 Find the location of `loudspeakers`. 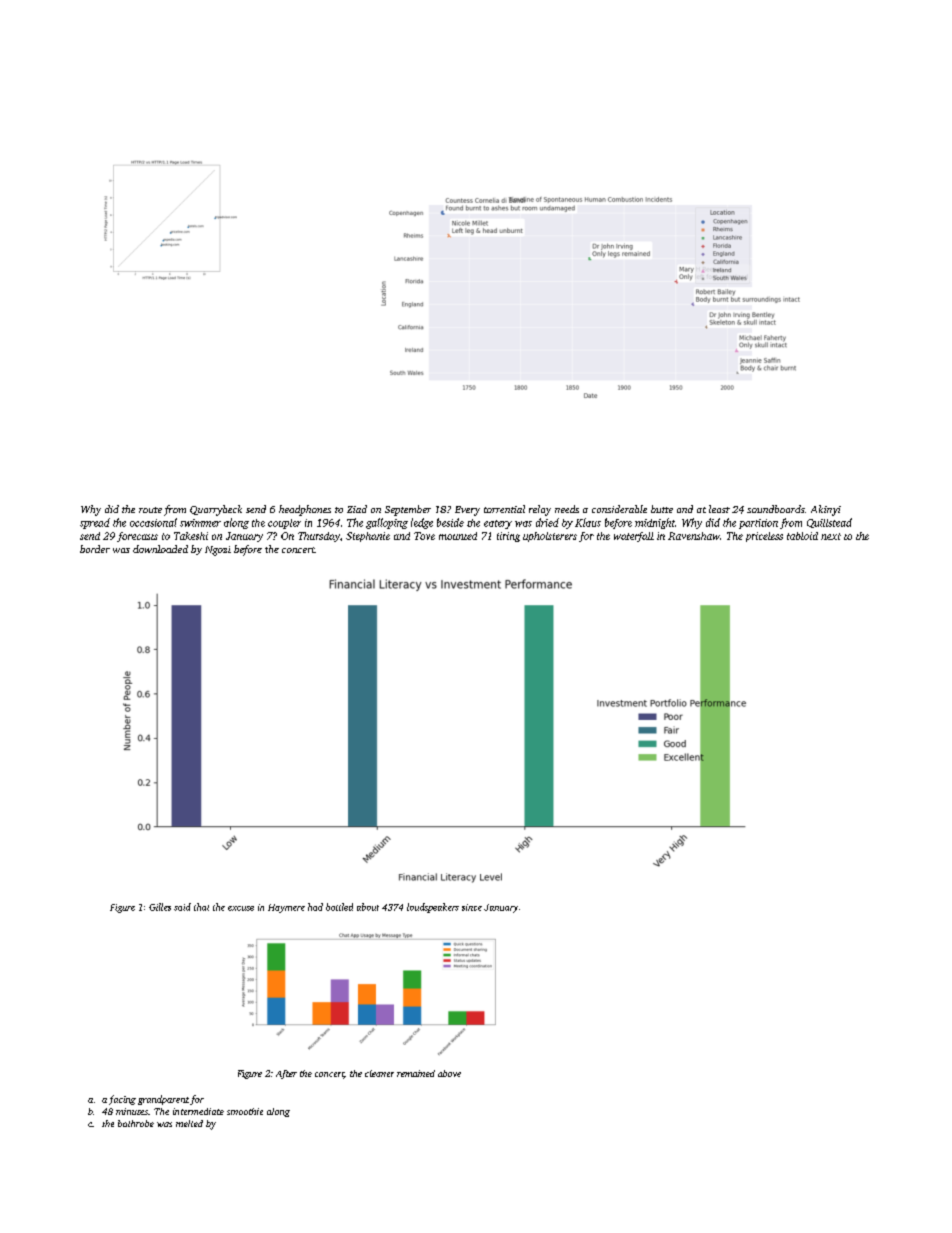

loudspeakers is located at coordinates (433, 908).
